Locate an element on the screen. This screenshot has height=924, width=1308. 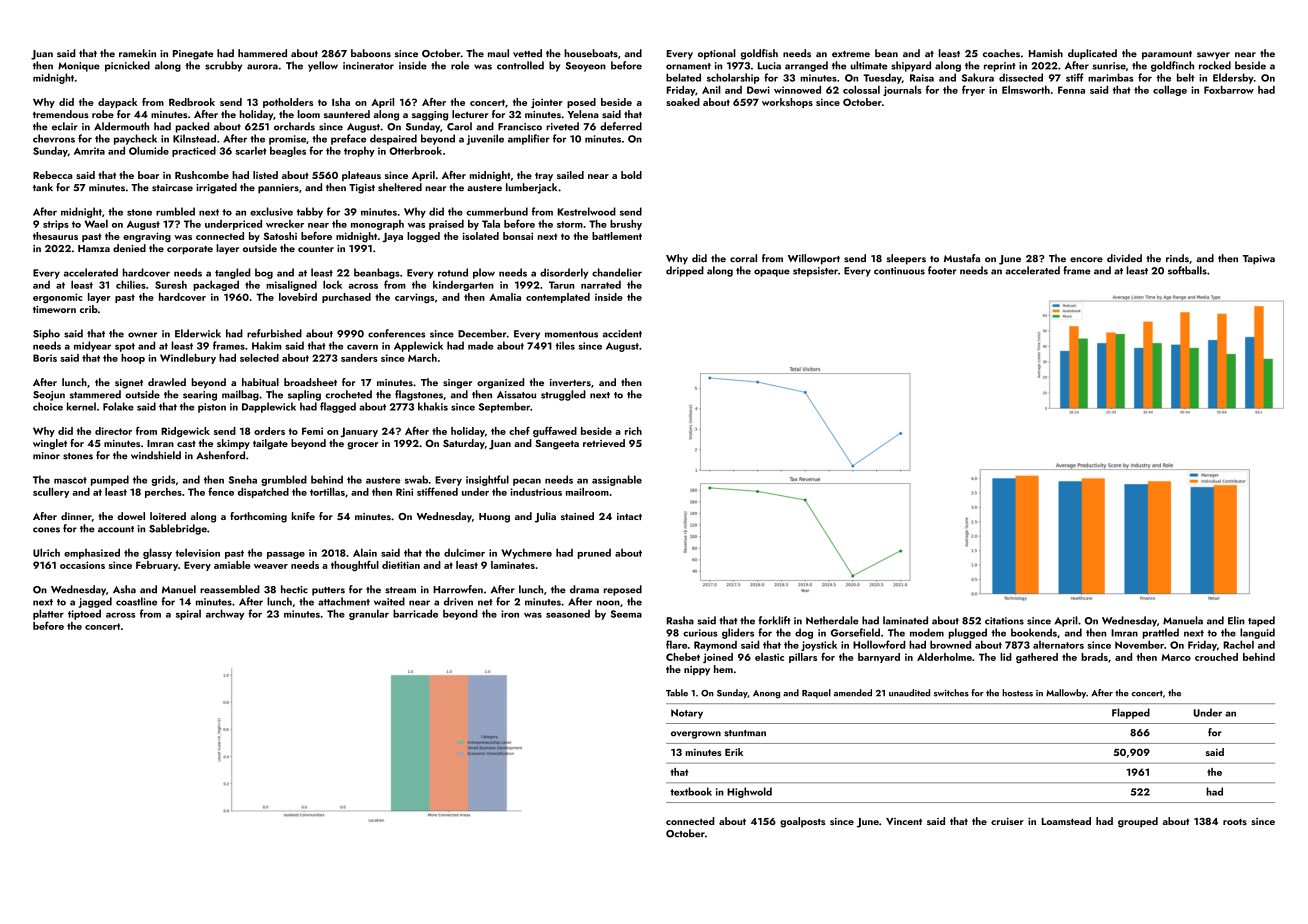
Isha is located at coordinates (341, 102).
